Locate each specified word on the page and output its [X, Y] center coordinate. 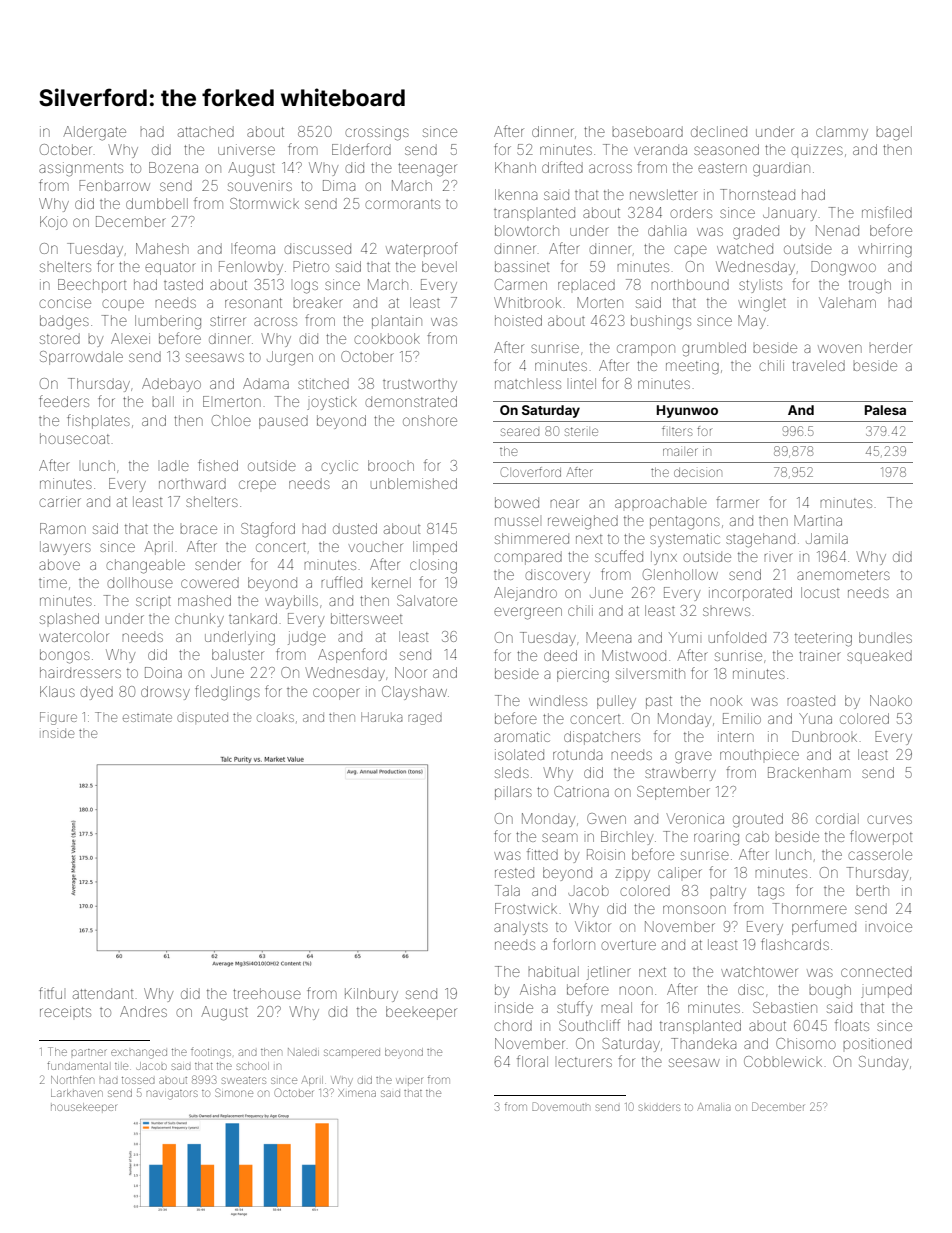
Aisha [537, 989]
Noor [411, 672]
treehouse [267, 993]
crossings [377, 134]
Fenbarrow [114, 185]
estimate [147, 717]
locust [820, 592]
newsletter [664, 194]
